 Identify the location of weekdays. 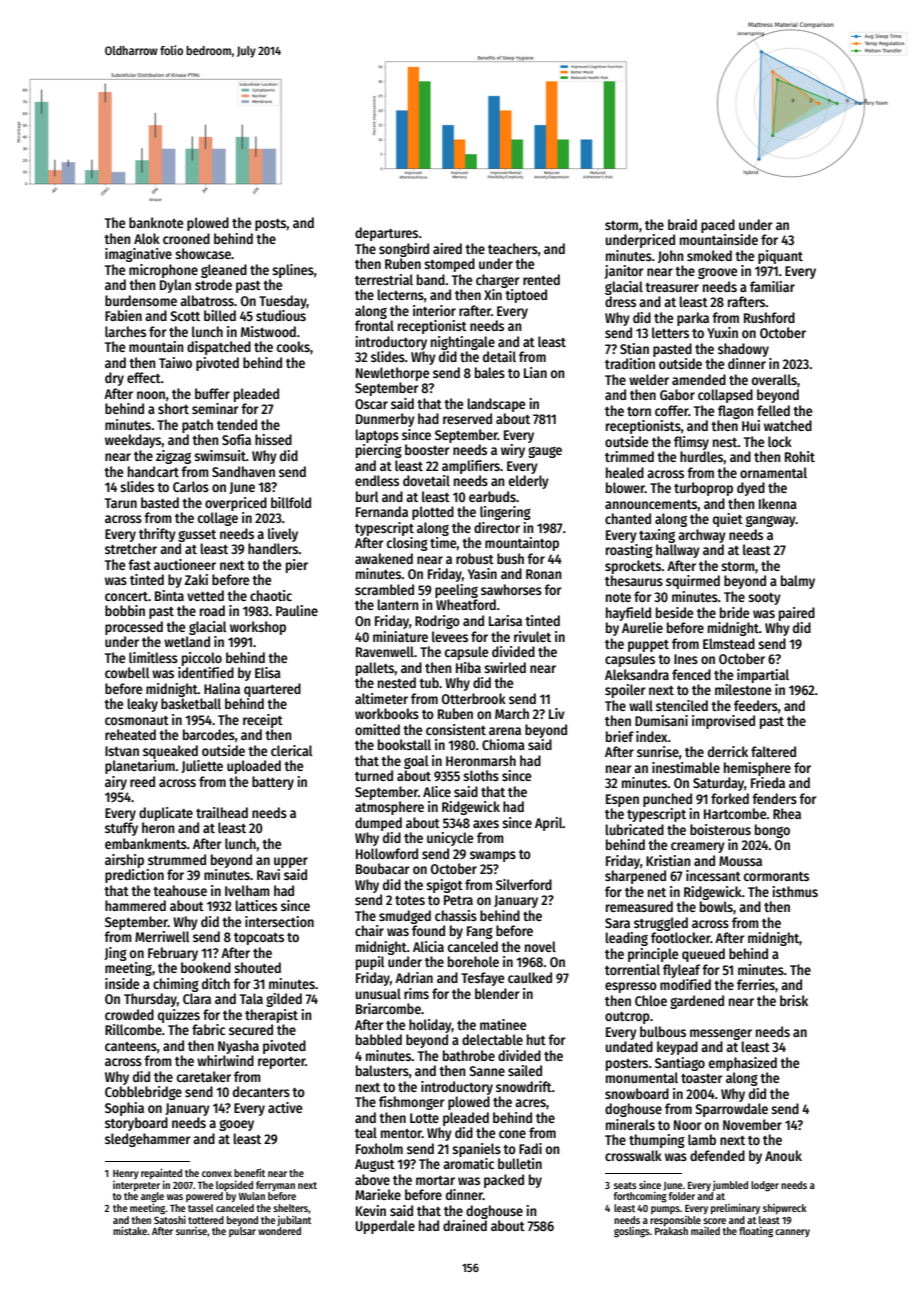
(133, 441).
